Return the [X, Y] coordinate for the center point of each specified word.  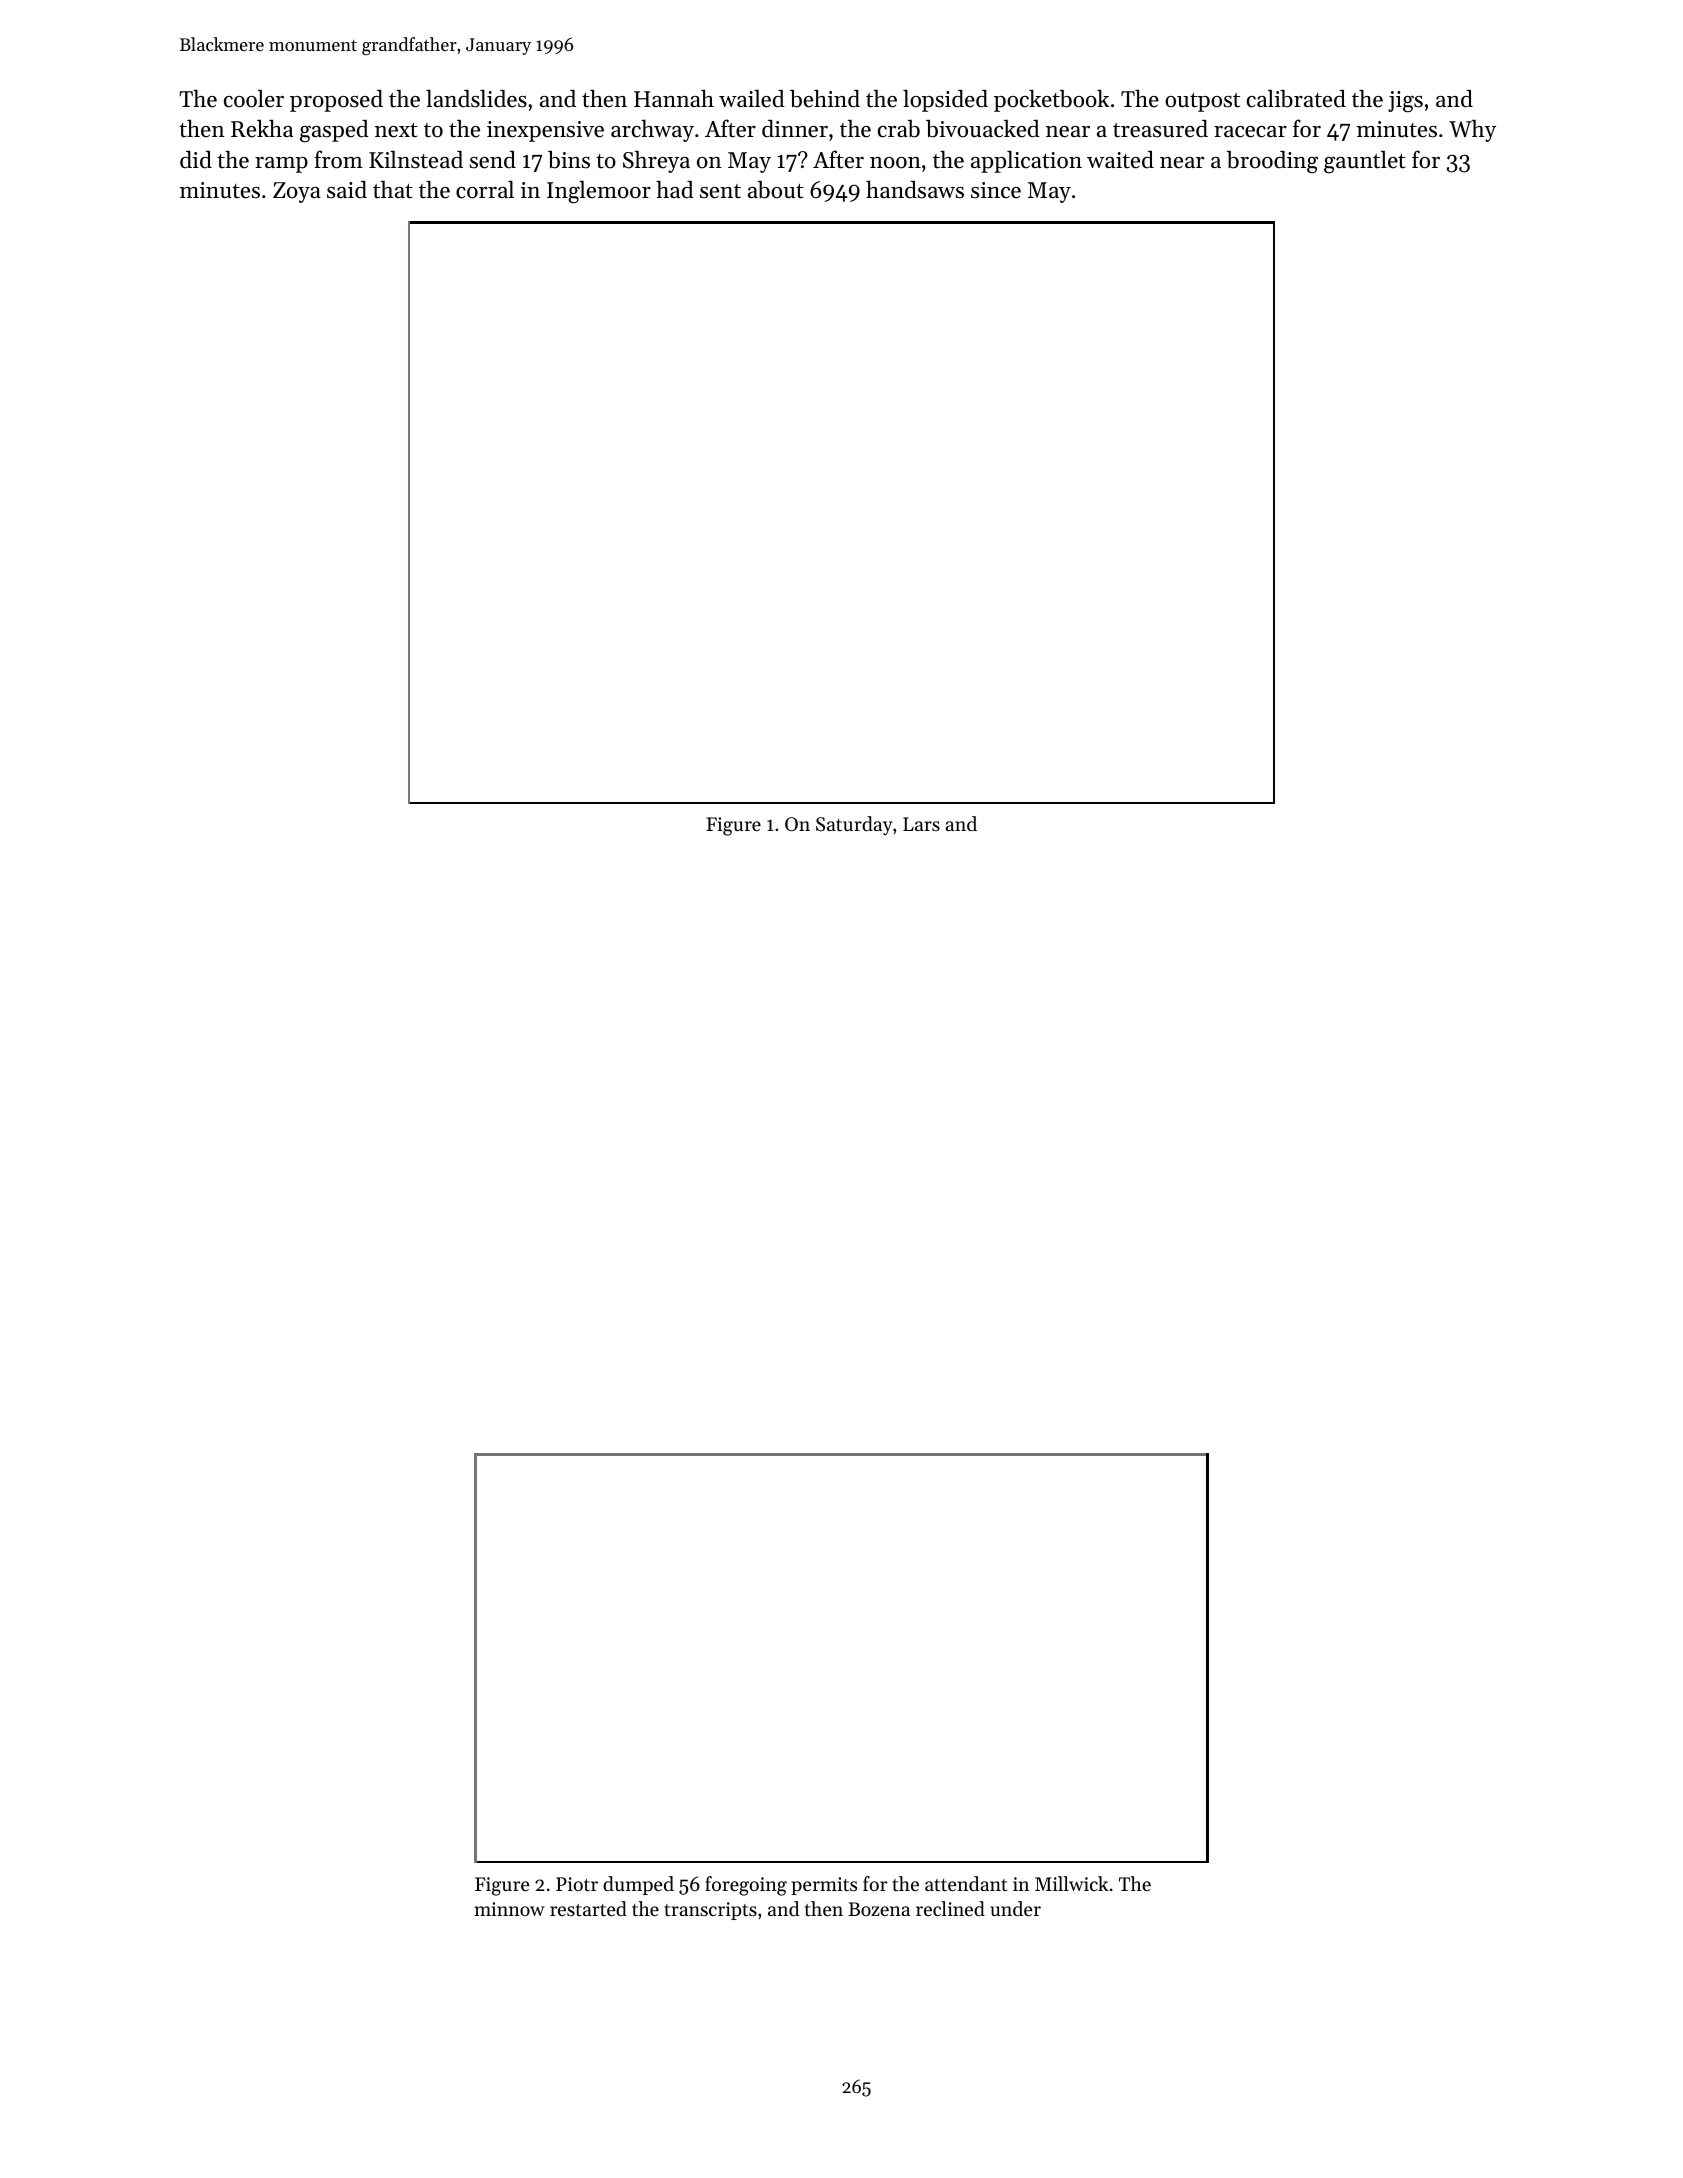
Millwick [1071, 1883]
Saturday [854, 825]
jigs [1405, 102]
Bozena [879, 1909]
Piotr [577, 1884]
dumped [638, 1885]
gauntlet [1365, 162]
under [1015, 1908]
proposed [336, 100]
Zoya [297, 192]
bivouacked [983, 129]
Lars [921, 824]
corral [485, 189]
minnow [510, 1909]
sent [720, 191]
